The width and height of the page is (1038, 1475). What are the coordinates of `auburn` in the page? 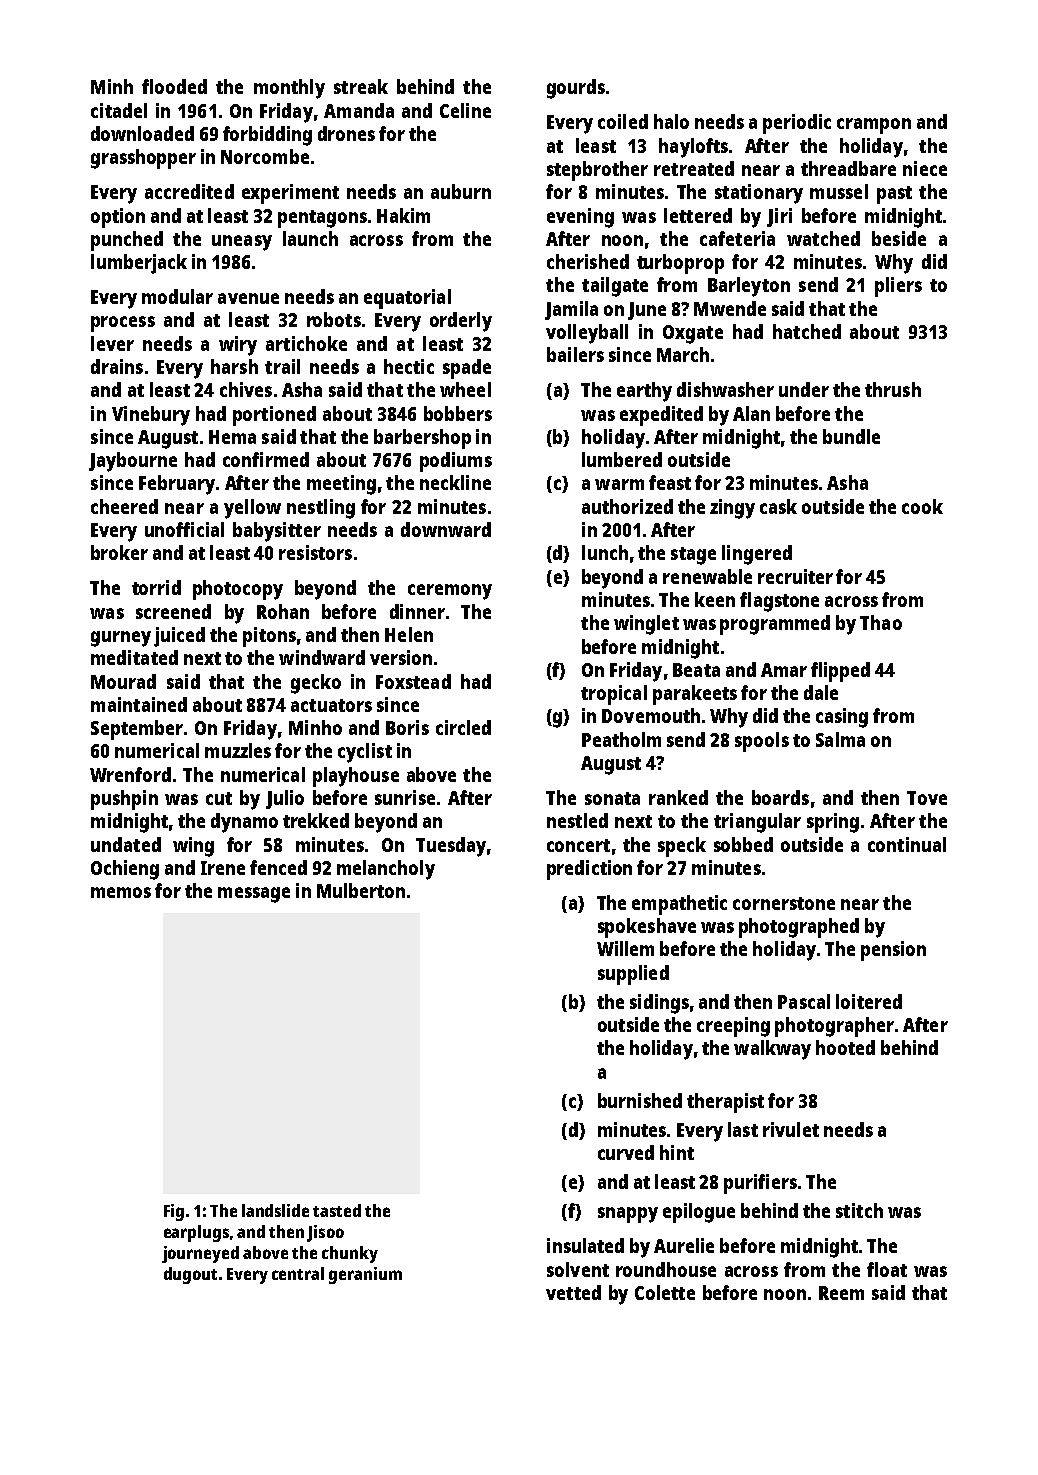 It's located at (461, 191).
